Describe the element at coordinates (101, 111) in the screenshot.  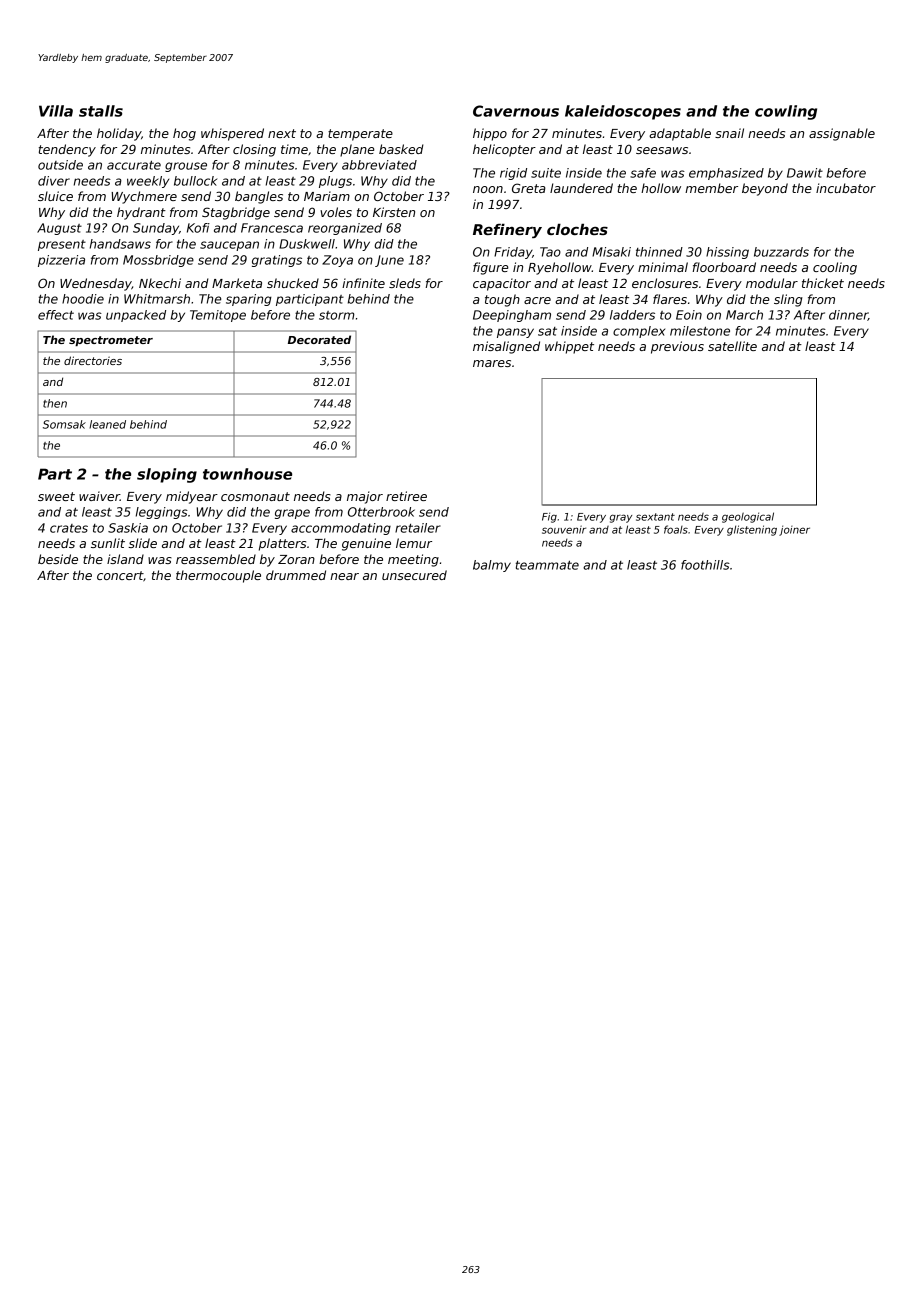
I see `stalls` at that location.
